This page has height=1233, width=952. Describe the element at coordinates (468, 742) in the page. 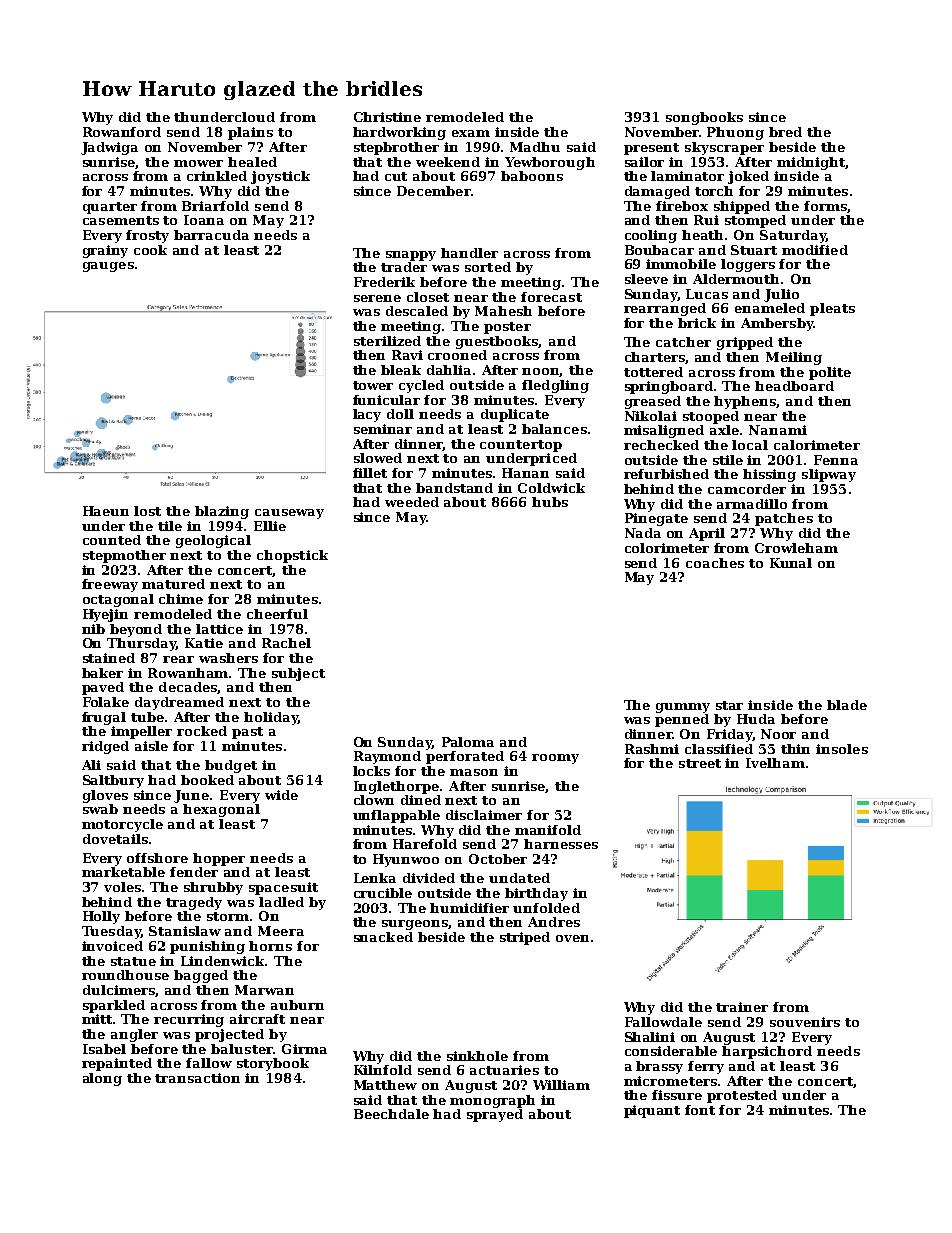

I see `Paloma` at that location.
